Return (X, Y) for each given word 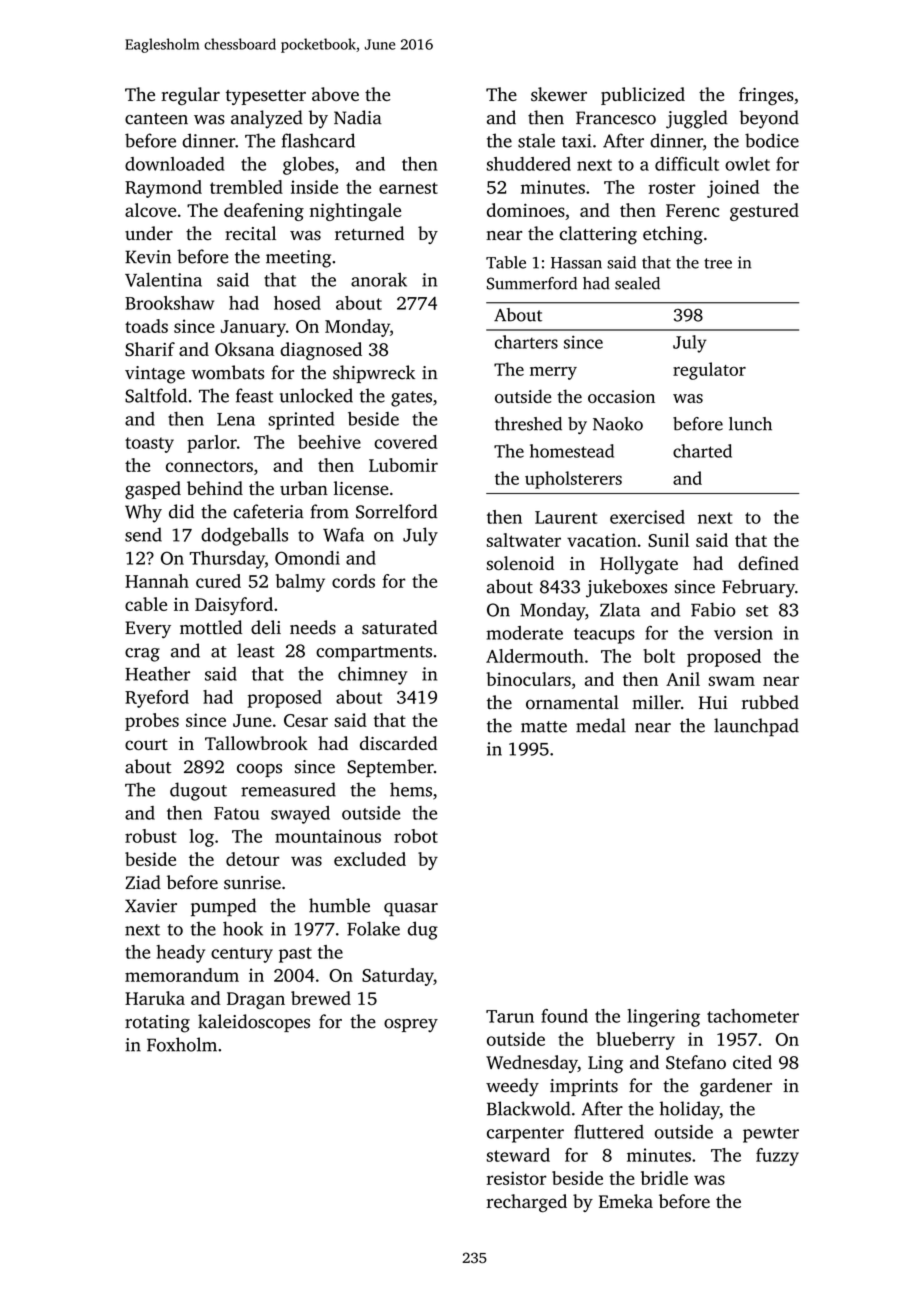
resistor (517, 1178)
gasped (153, 490)
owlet (747, 164)
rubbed (770, 702)
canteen (156, 119)
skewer (559, 94)
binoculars (528, 679)
